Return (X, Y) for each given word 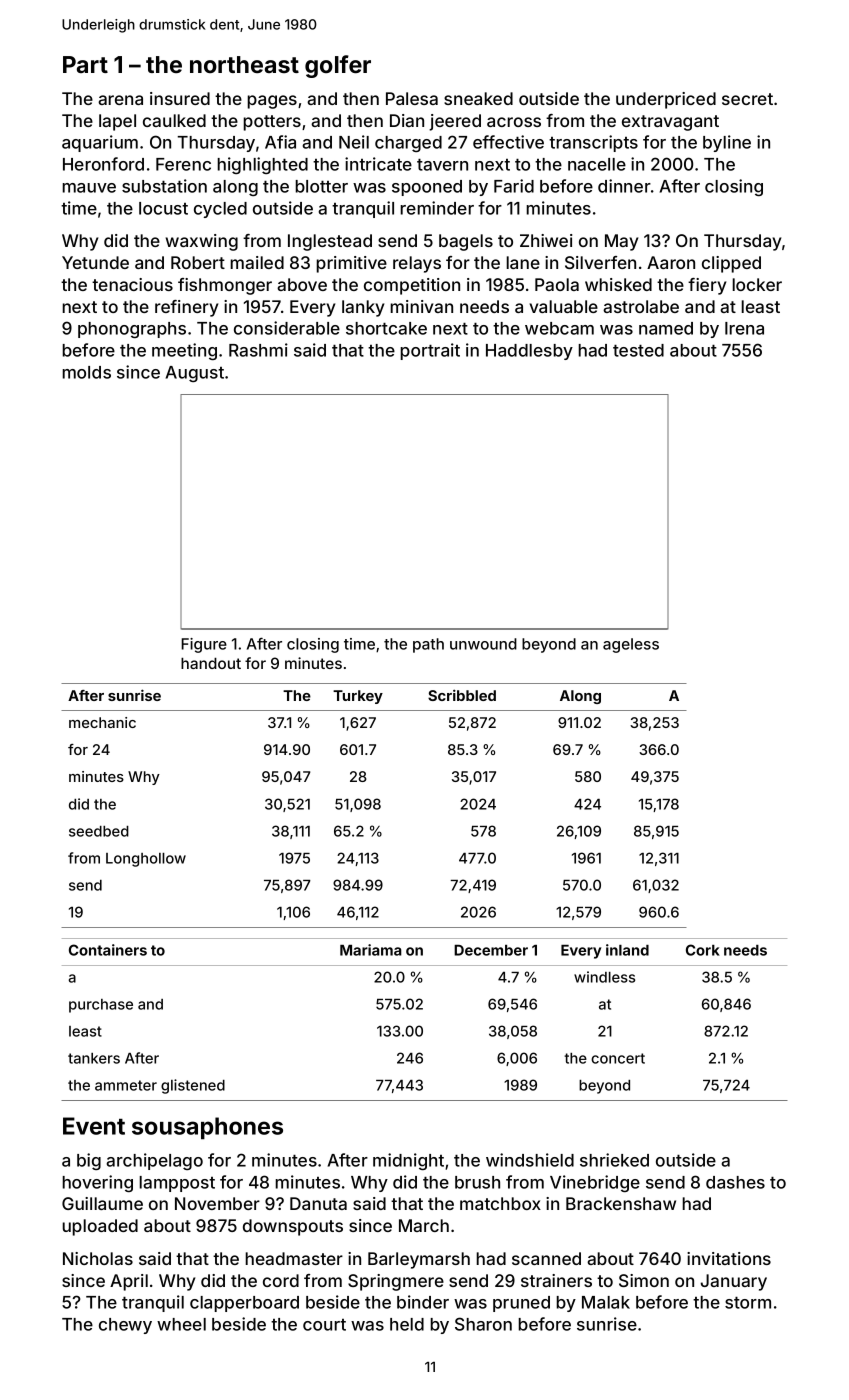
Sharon (483, 1324)
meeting (184, 351)
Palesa (412, 98)
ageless (631, 645)
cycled (220, 210)
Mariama (371, 950)
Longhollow (146, 860)
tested (638, 350)
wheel (181, 1324)
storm (748, 1303)
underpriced (666, 100)
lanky (363, 308)
